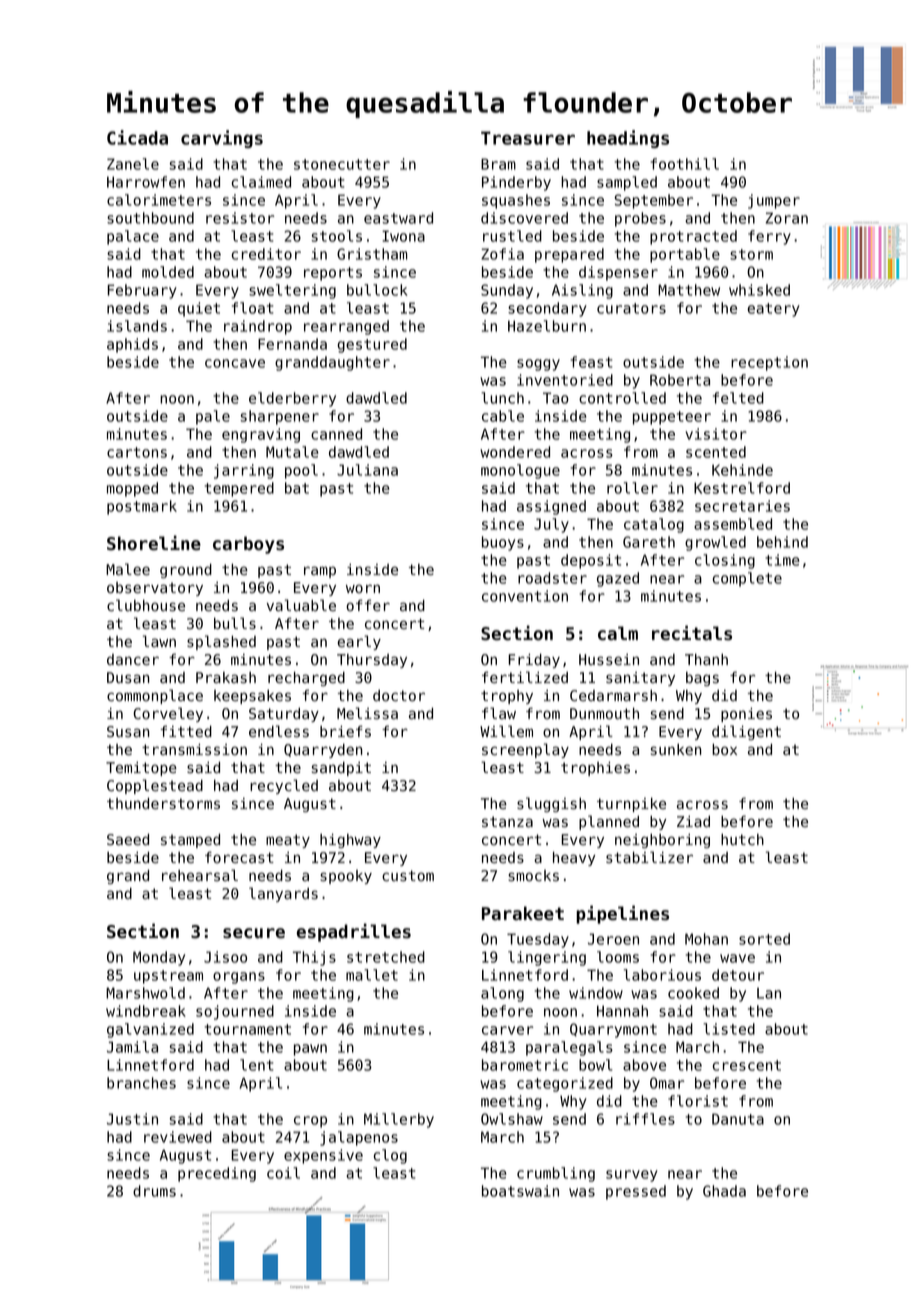 The height and width of the document is (1308, 924). Describe the element at coordinates (716, 452) in the document. I see `scented` at that location.
